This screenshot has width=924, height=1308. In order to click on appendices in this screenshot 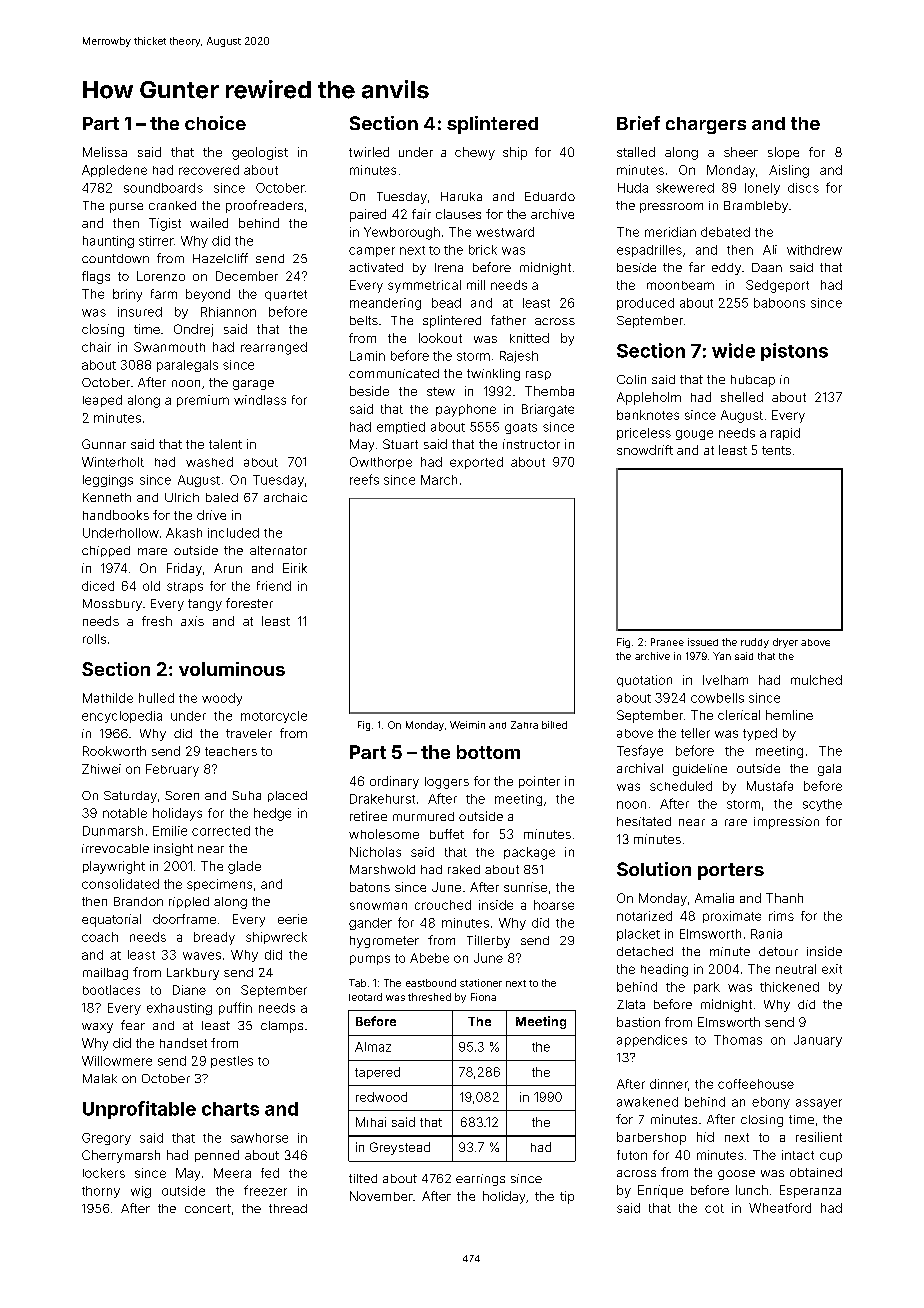, I will do `click(652, 1041)`.
